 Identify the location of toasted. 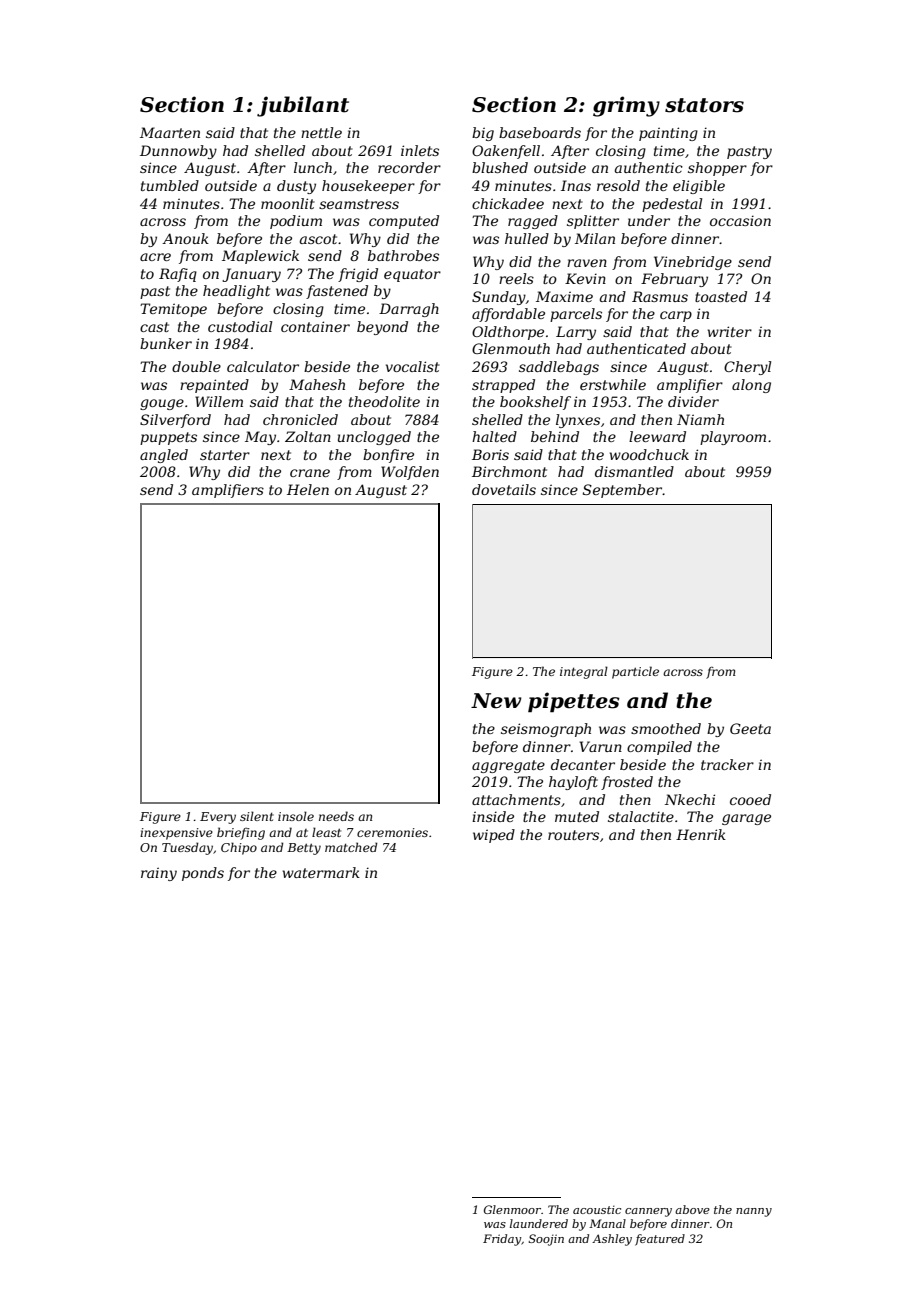
(721, 296).
